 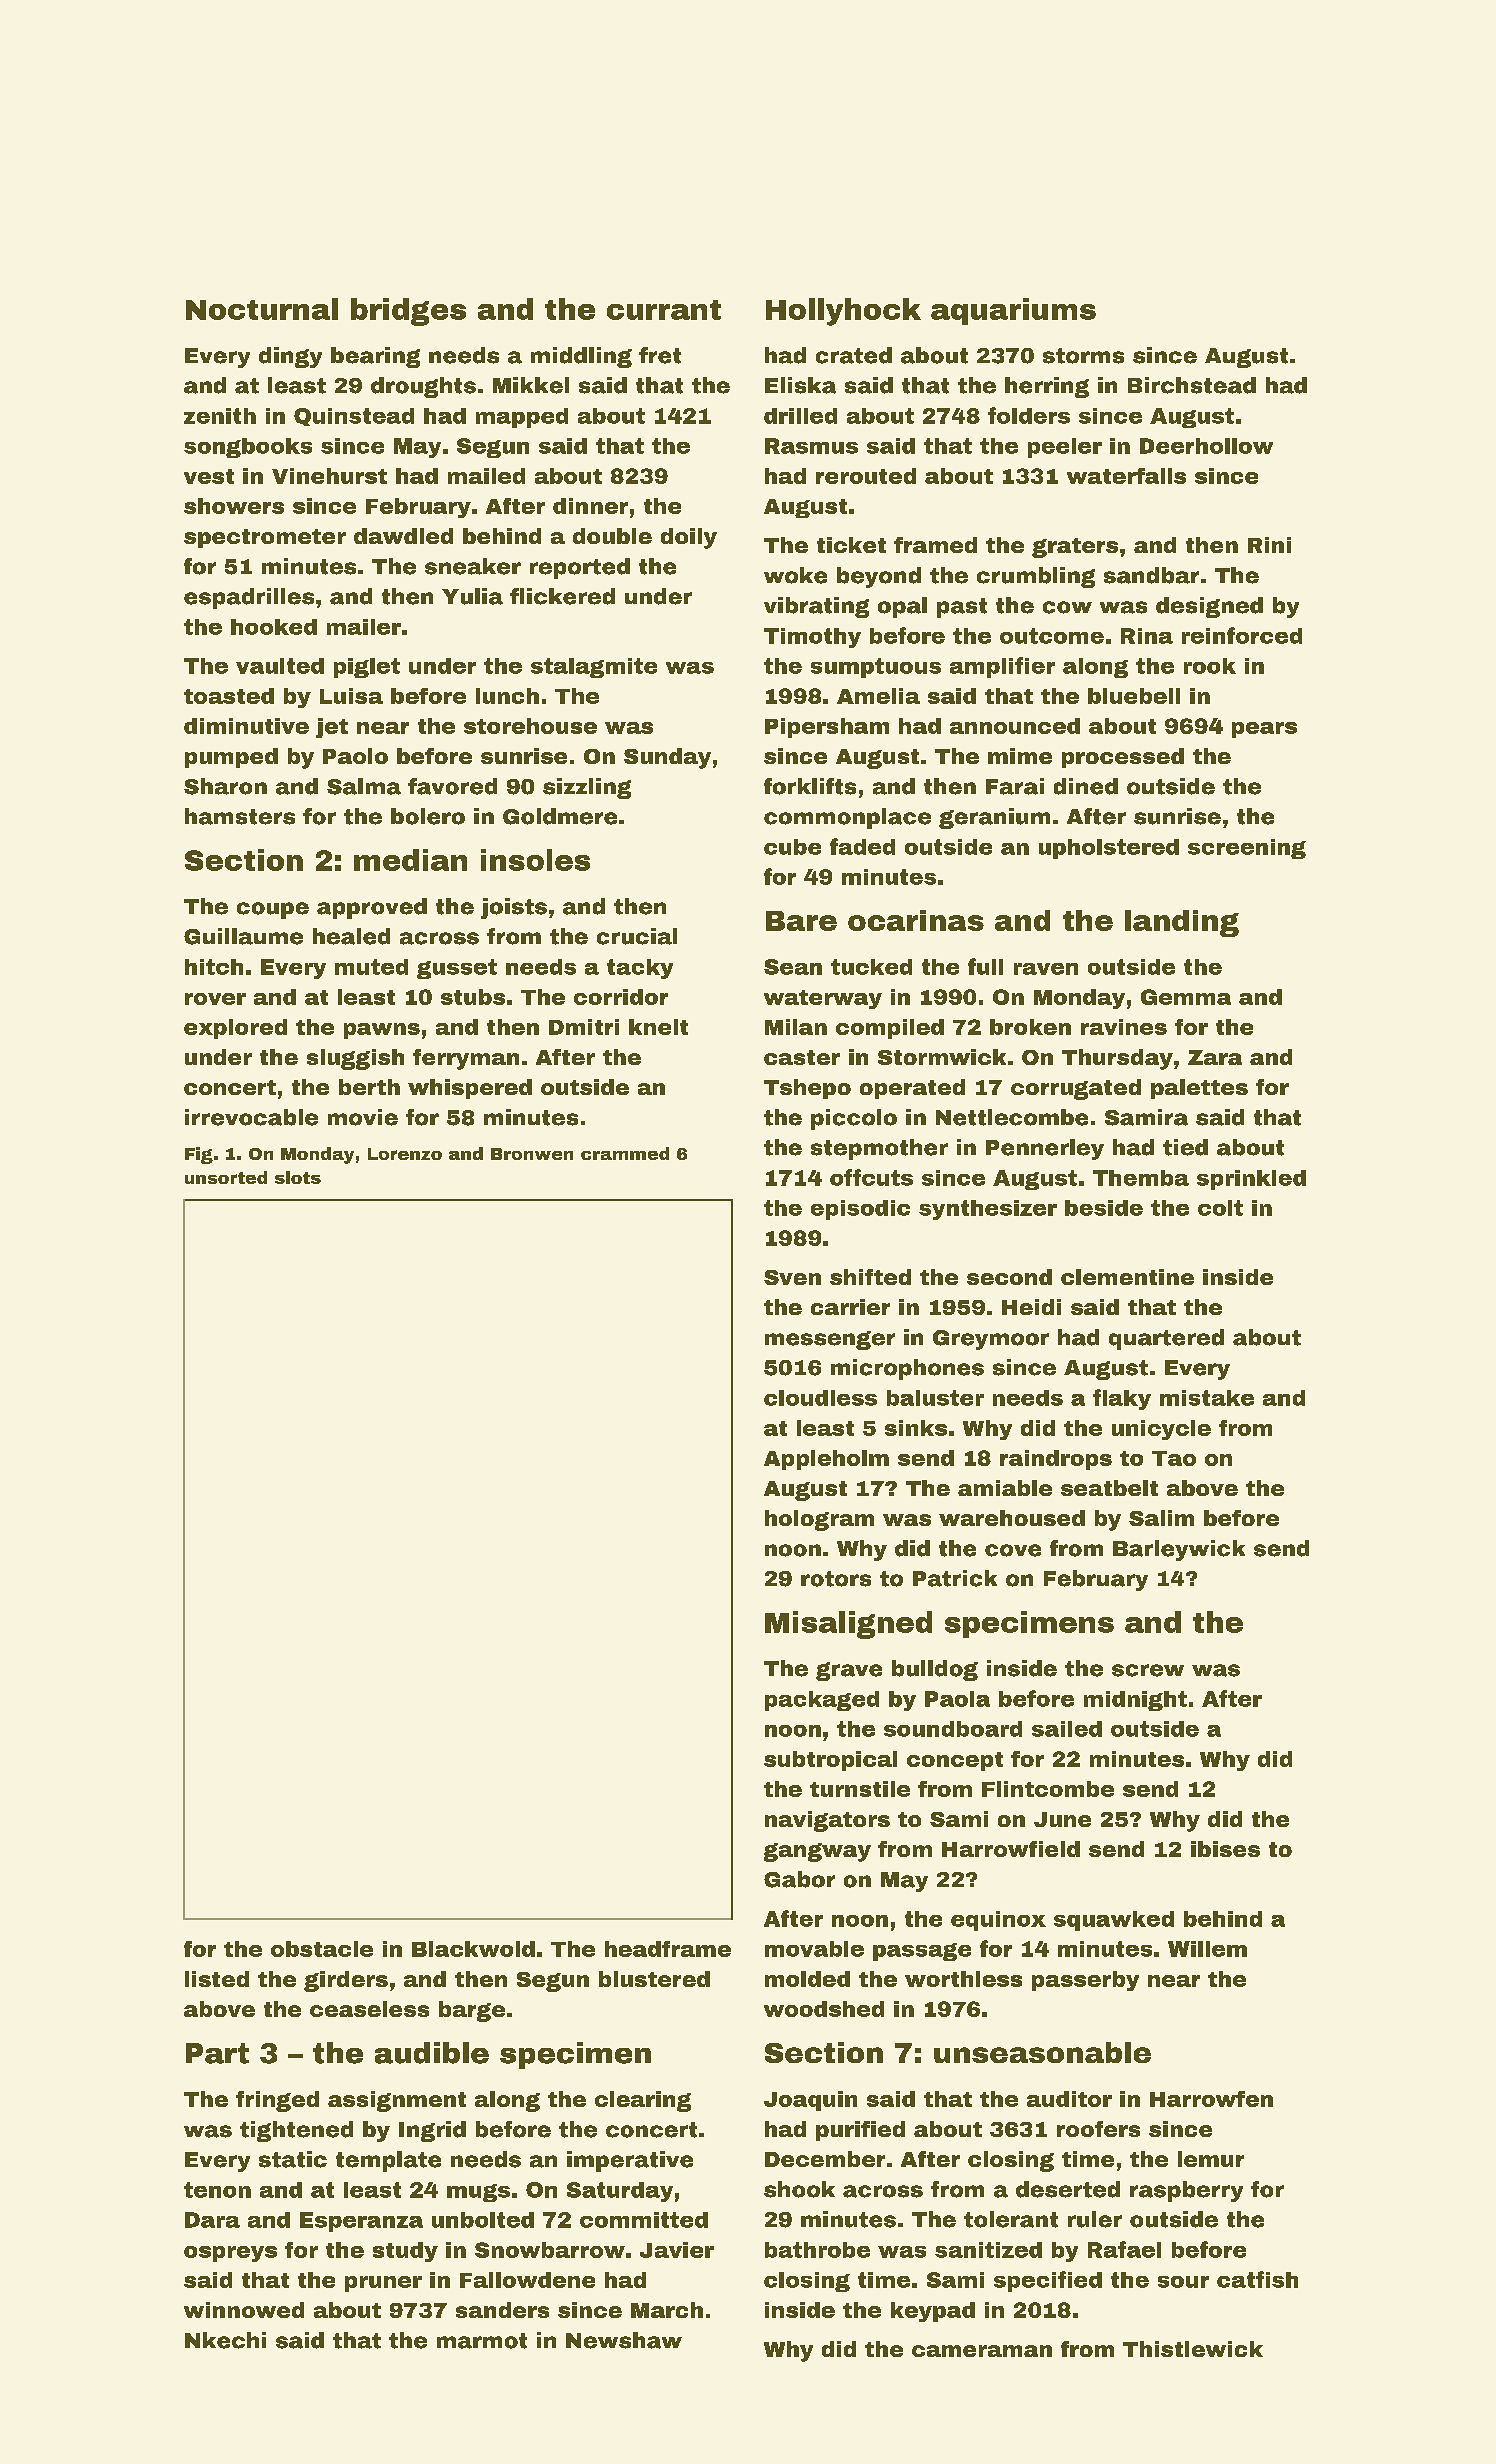 I want to click on forklifts, so click(x=810, y=786).
